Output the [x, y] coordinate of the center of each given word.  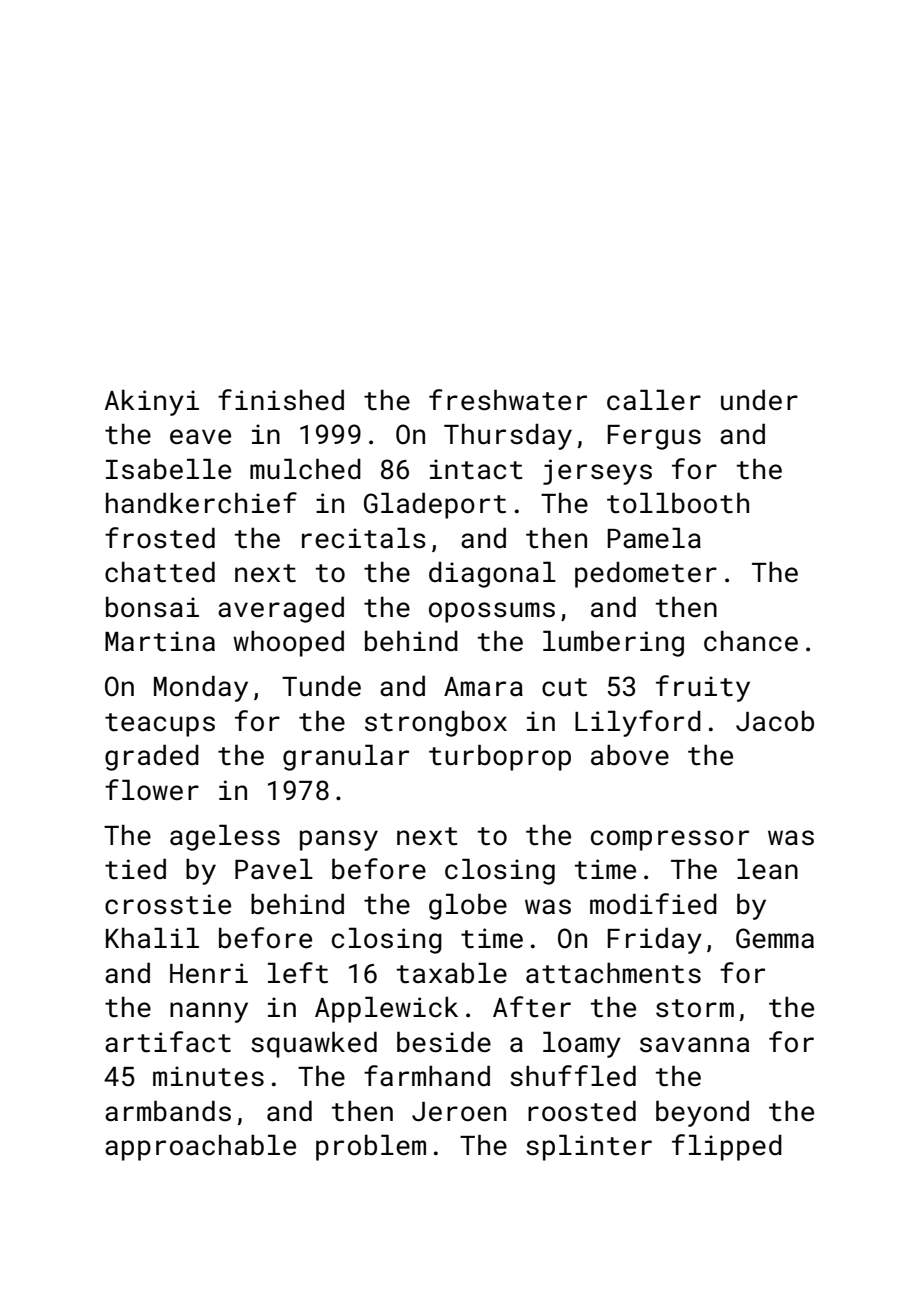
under [759, 400]
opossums [492, 612]
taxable [452, 973]
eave [200, 437]
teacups [160, 725]
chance [751, 641]
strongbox [436, 723]
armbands [168, 1111]
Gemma [775, 938]
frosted [160, 538]
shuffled [573, 1076]
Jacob [775, 721]
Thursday [508, 436]
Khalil [152, 937]
